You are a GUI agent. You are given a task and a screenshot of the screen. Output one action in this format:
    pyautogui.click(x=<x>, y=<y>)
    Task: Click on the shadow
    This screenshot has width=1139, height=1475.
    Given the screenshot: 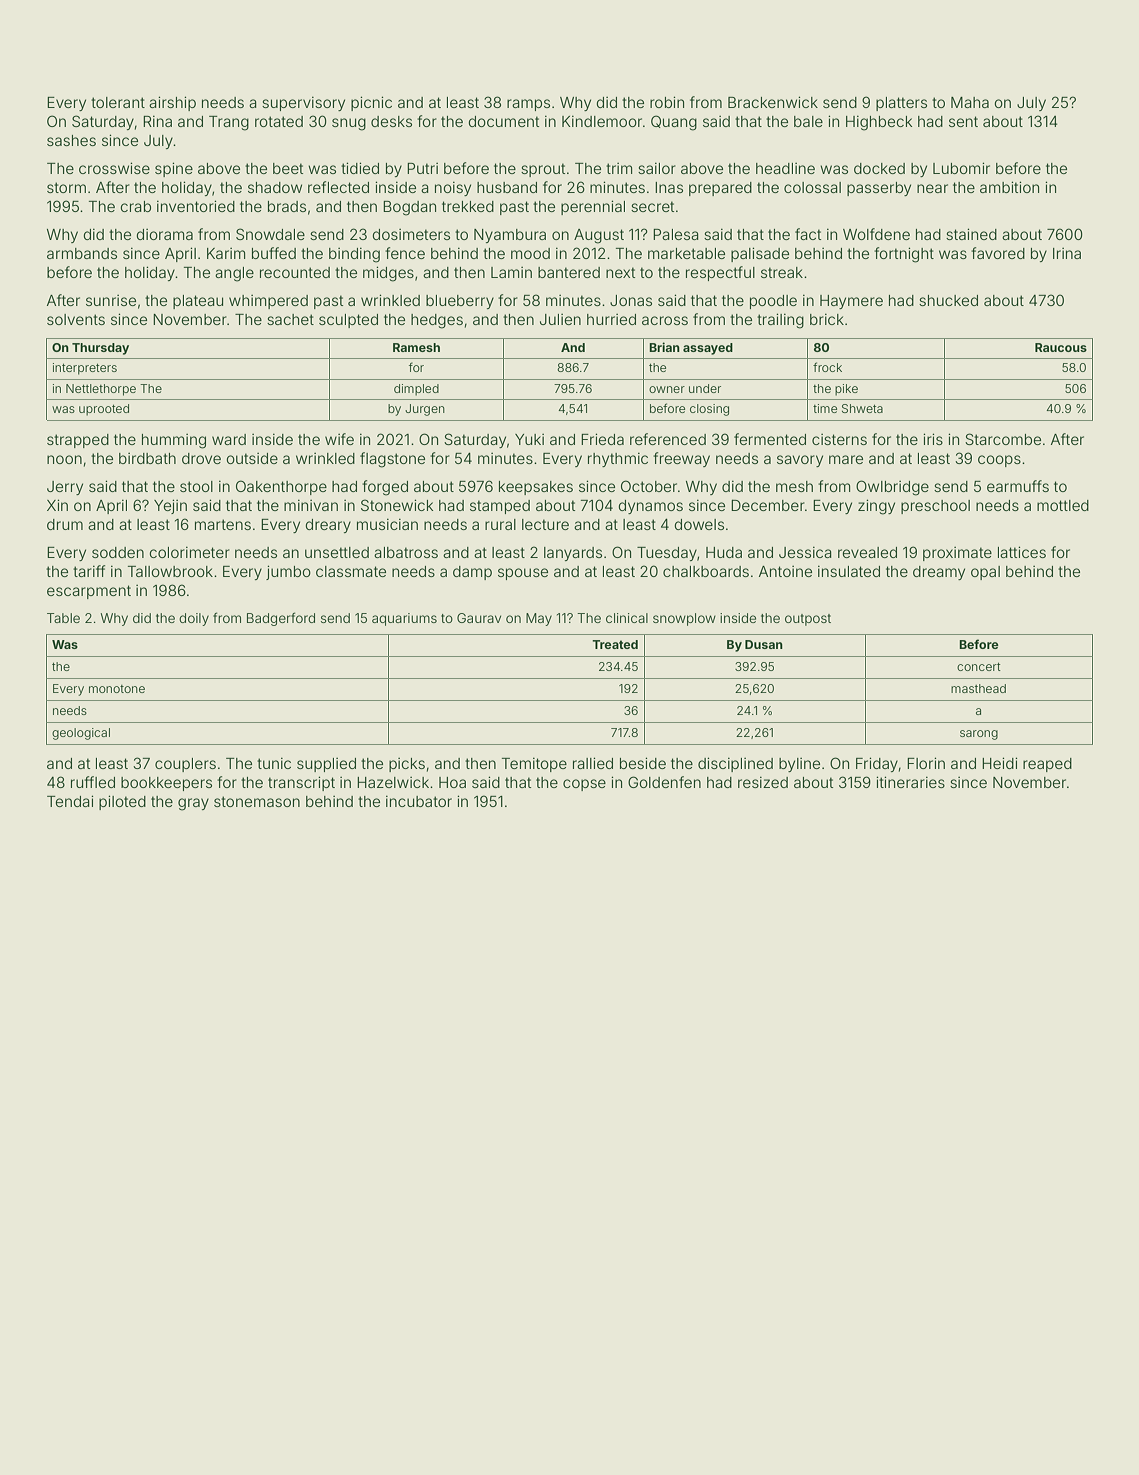 What is the action you would take?
    pyautogui.click(x=275, y=187)
